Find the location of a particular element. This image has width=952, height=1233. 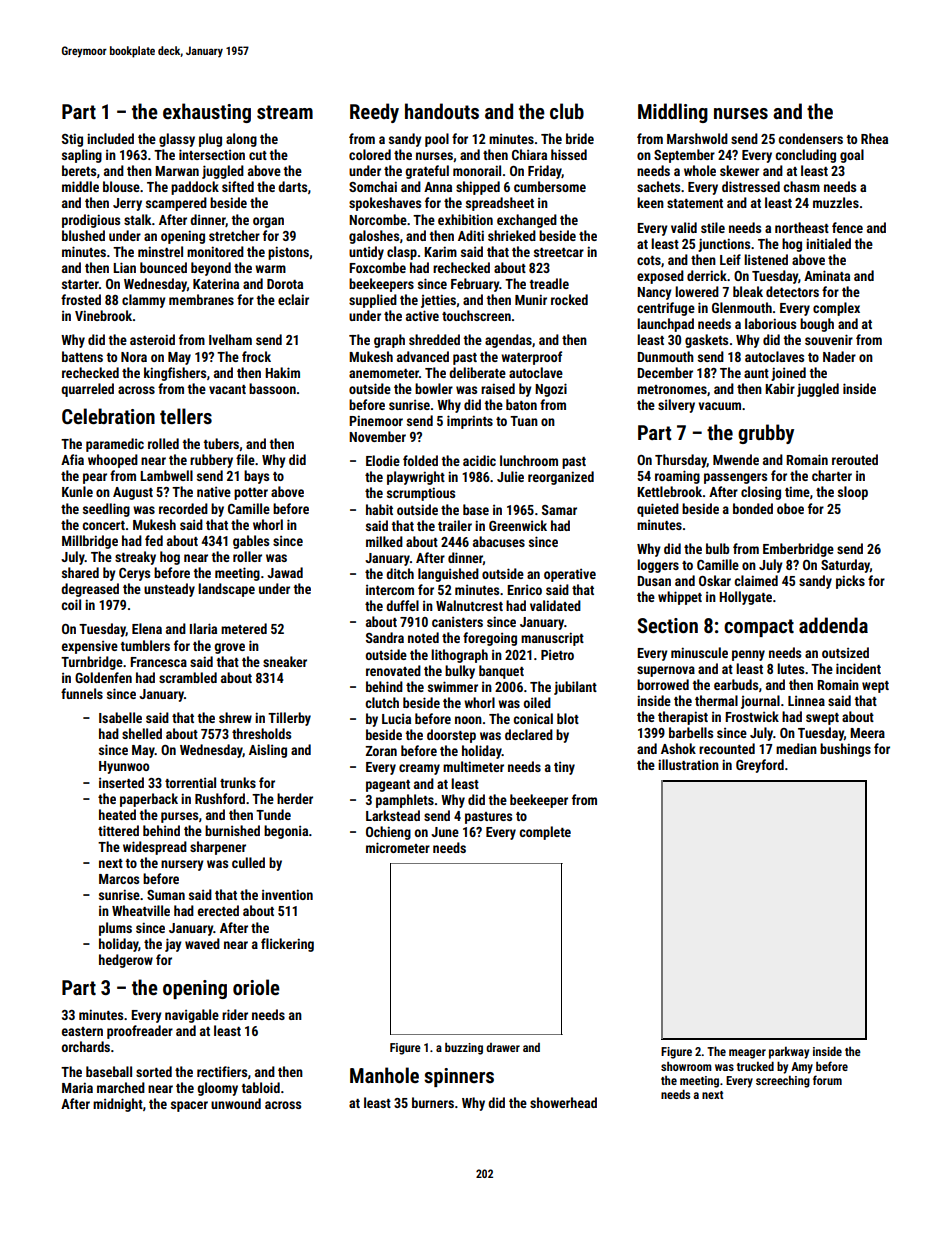

rider is located at coordinates (235, 1014).
